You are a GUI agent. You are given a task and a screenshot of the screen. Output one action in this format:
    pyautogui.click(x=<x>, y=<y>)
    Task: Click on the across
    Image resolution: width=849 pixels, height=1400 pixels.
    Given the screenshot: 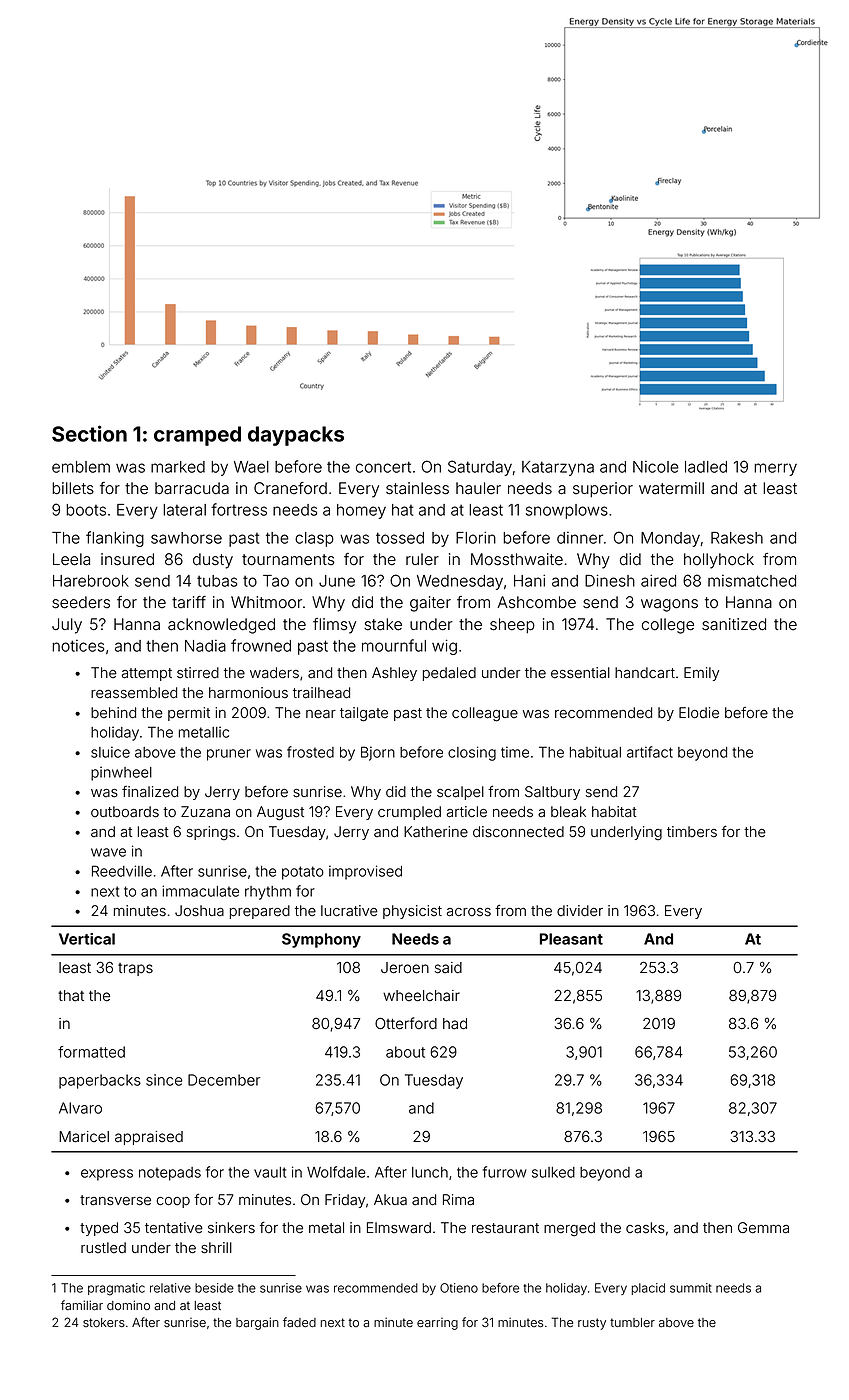 What is the action you would take?
    pyautogui.click(x=469, y=912)
